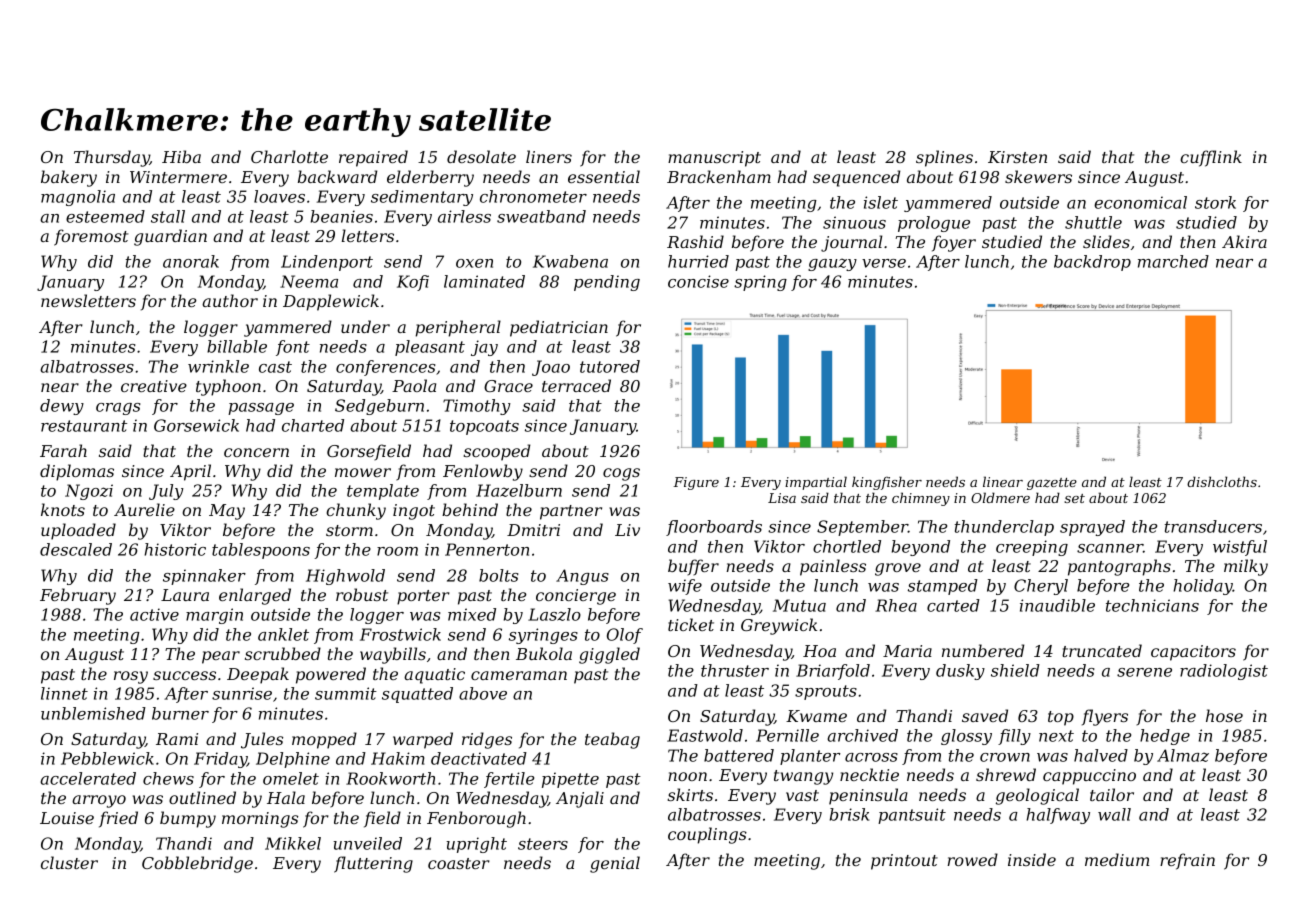 The image size is (1308, 924). Describe the element at coordinates (373, 158) in the page. I see `repaired` at that location.
